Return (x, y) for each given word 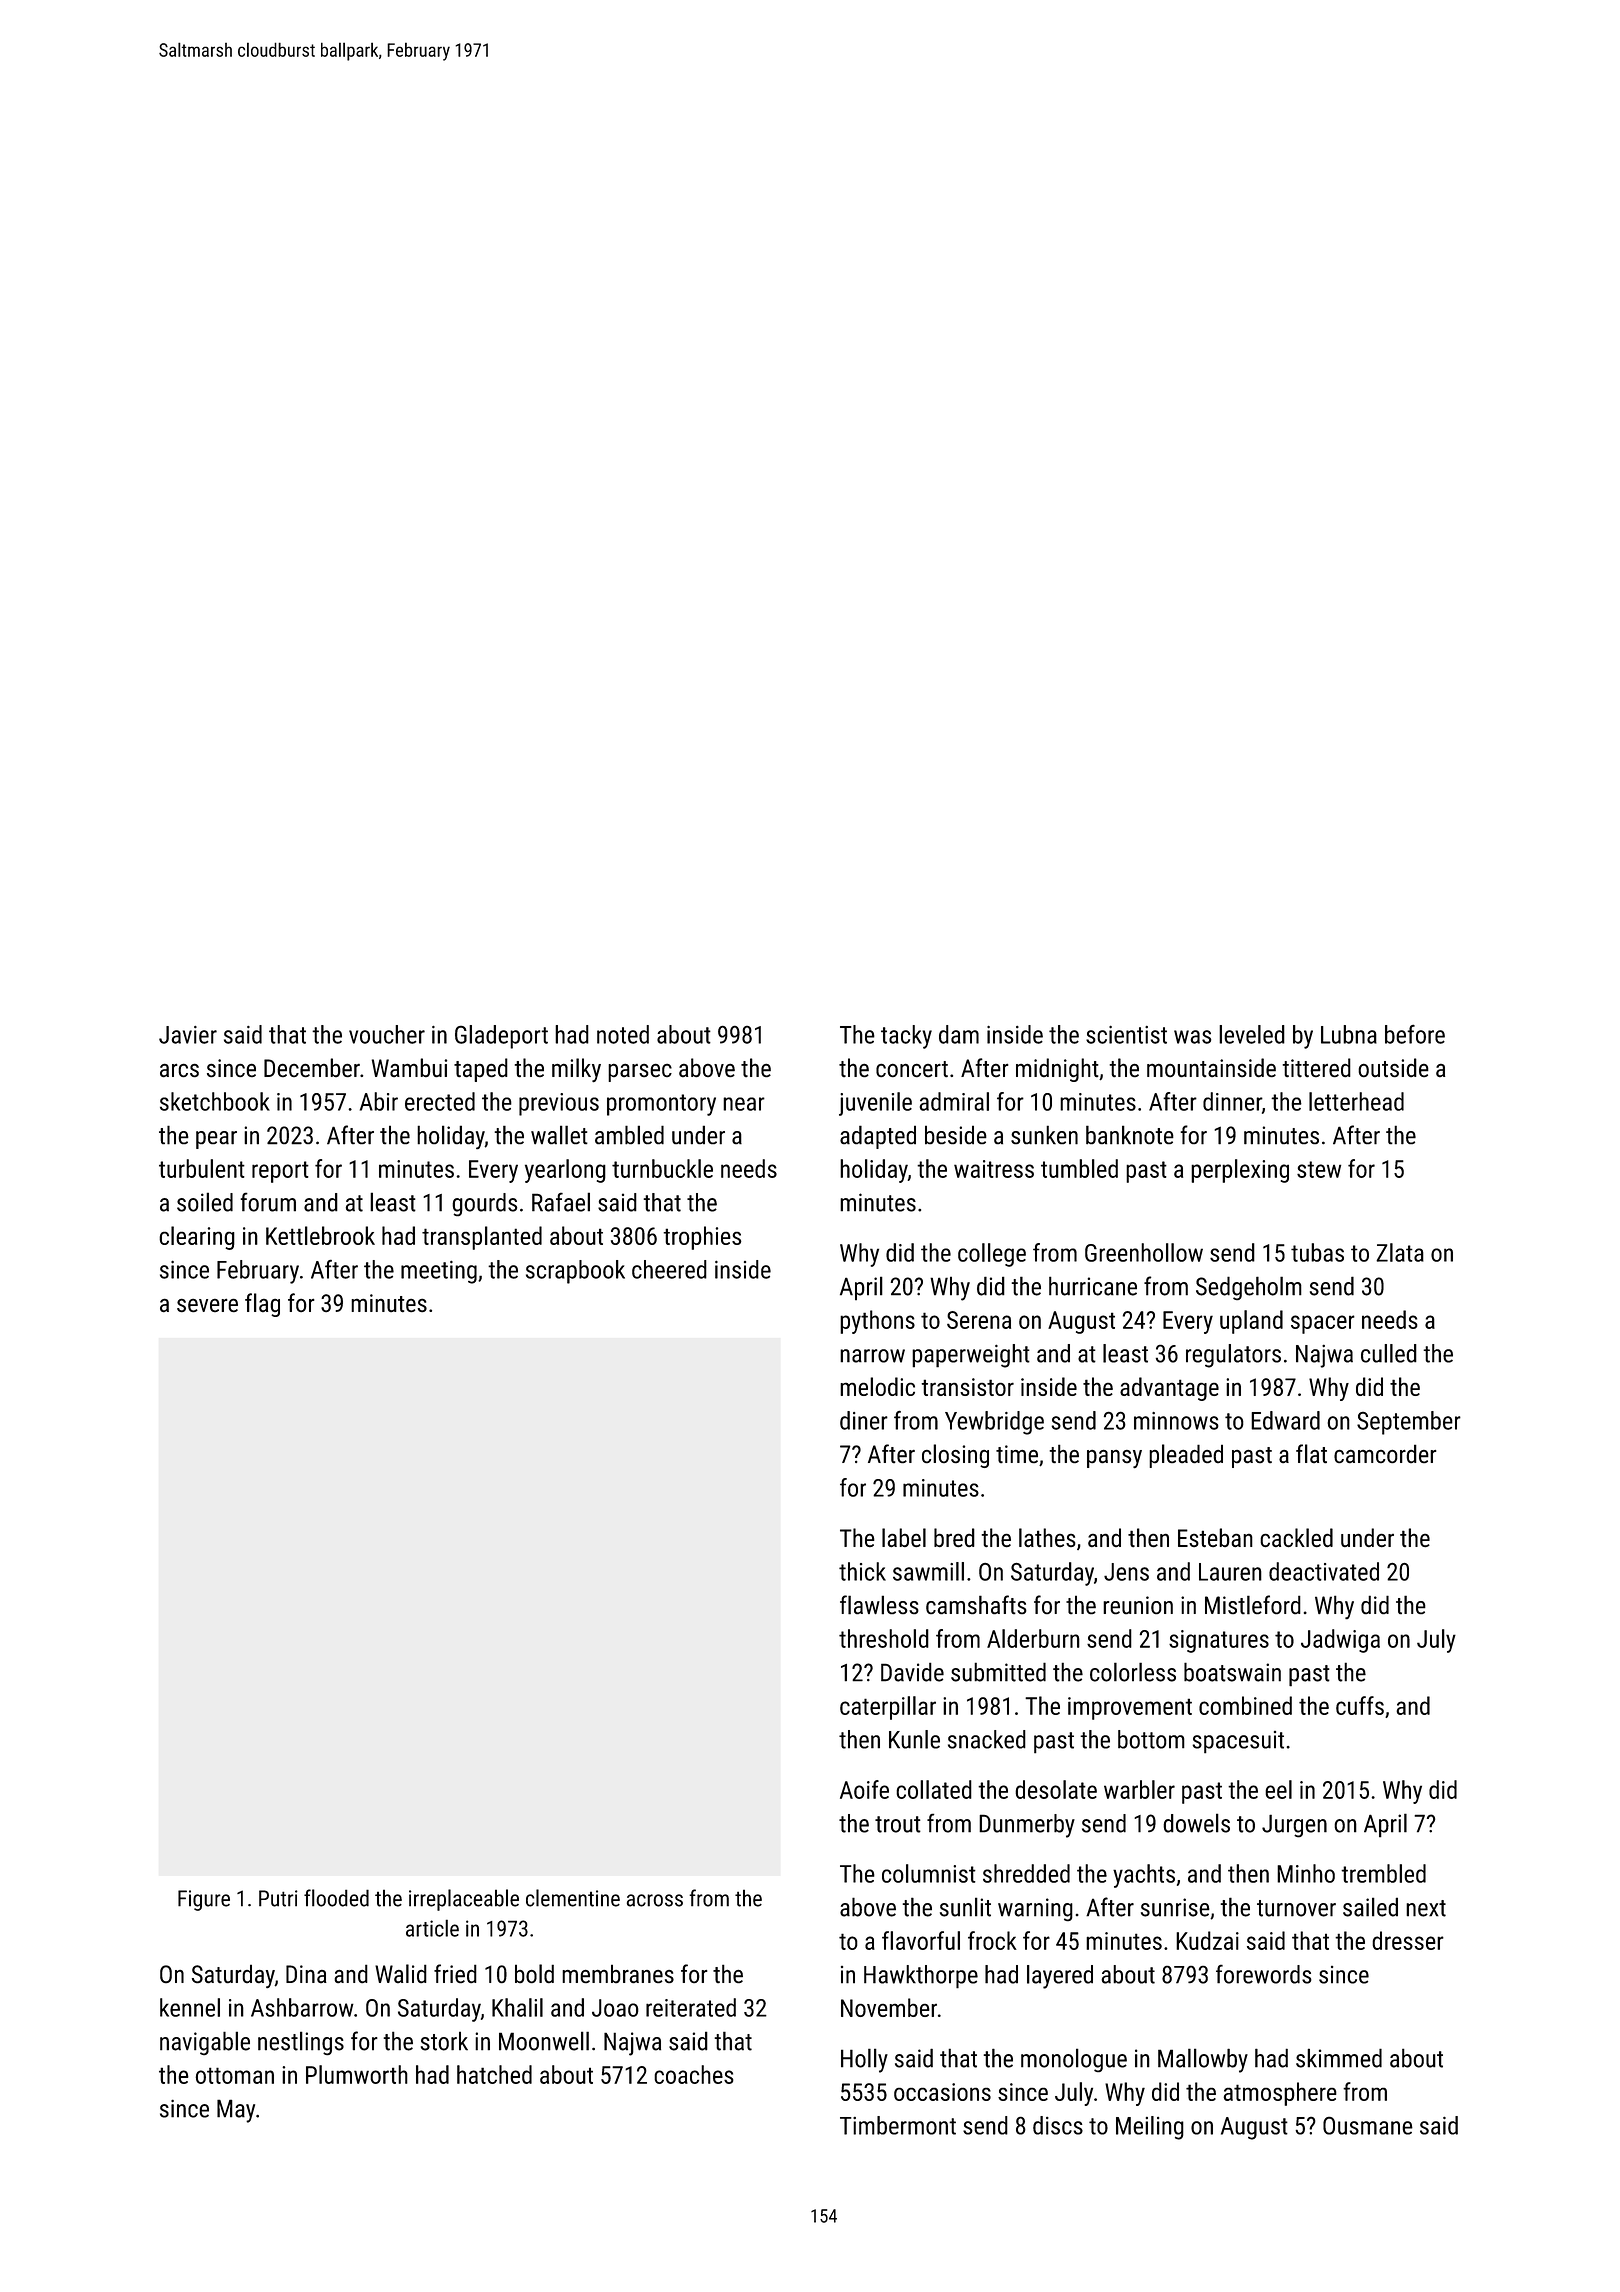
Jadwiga (1340, 1641)
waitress (994, 1169)
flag (262, 1305)
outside (1393, 1068)
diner (864, 1420)
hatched (494, 2074)
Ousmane (1368, 2126)
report (280, 1172)
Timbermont (898, 2125)
